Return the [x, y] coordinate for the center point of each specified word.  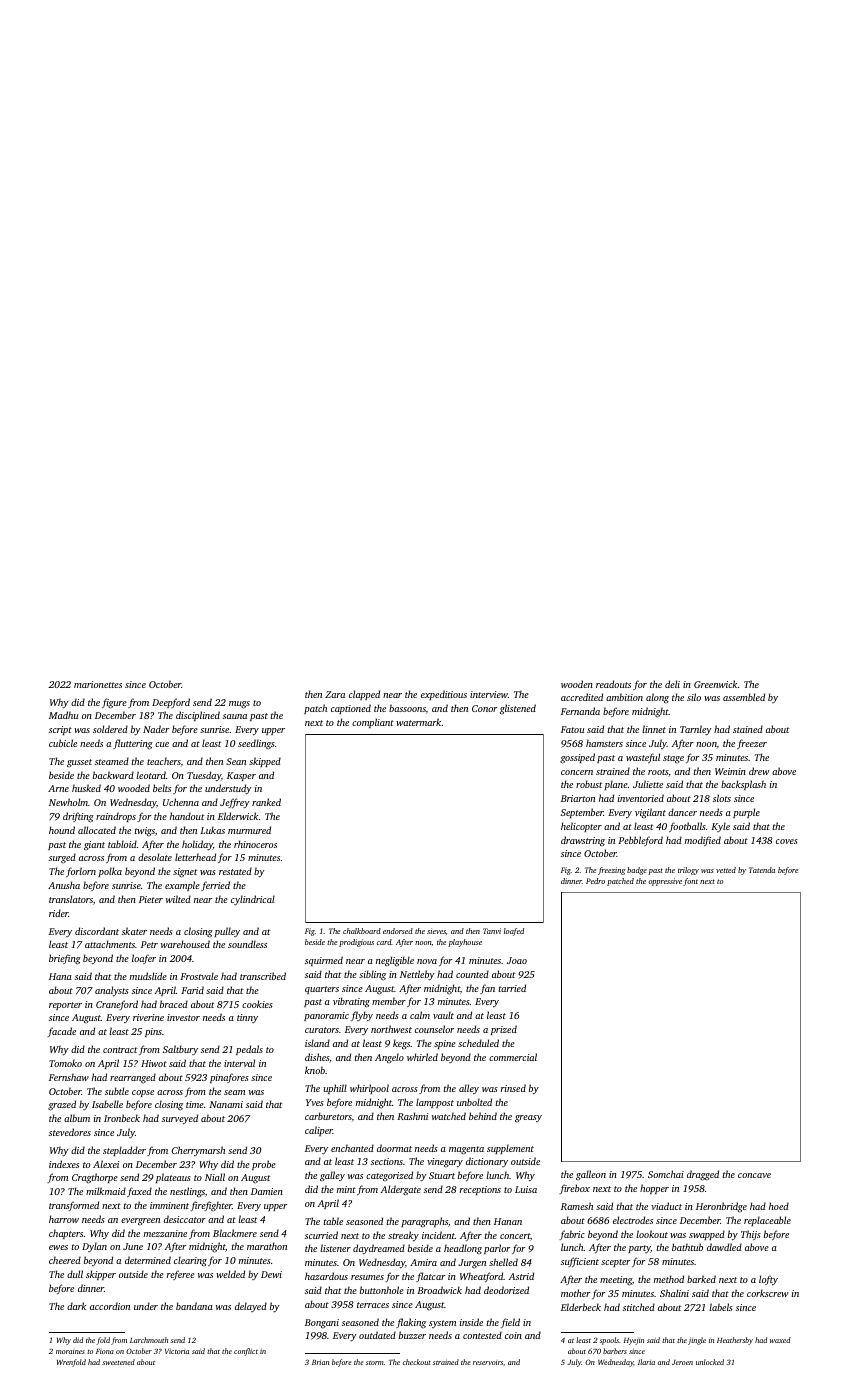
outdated [377, 1335]
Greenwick [715, 684]
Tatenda [762, 870]
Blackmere [235, 1233]
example [182, 886]
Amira [423, 1262]
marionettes [98, 684]
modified [703, 841]
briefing [65, 959]
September [582, 813]
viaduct [666, 1206]
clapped [364, 695]
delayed [251, 1307]
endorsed [398, 931]
